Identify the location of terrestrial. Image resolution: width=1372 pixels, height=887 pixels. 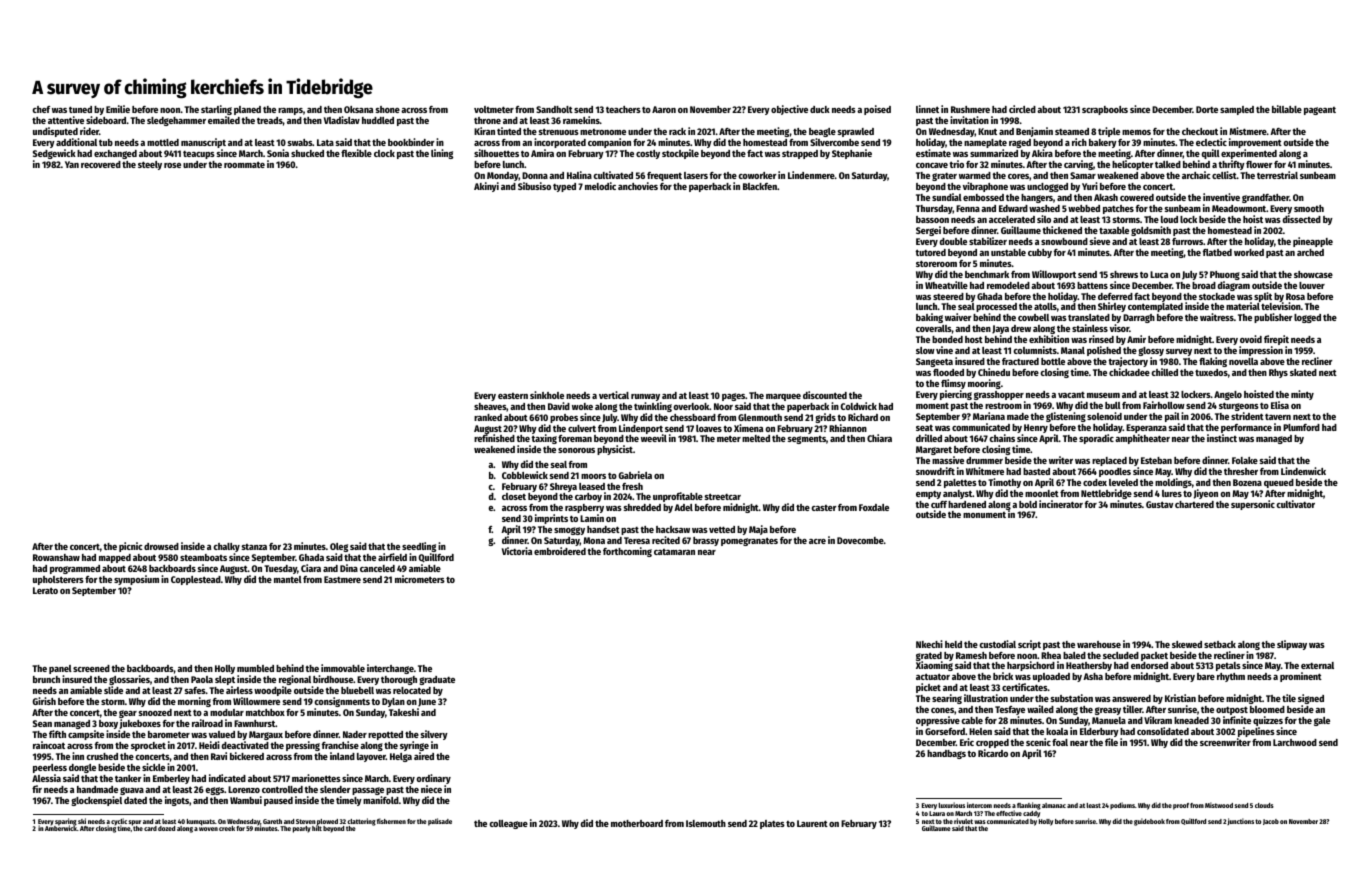
(1277, 175).
